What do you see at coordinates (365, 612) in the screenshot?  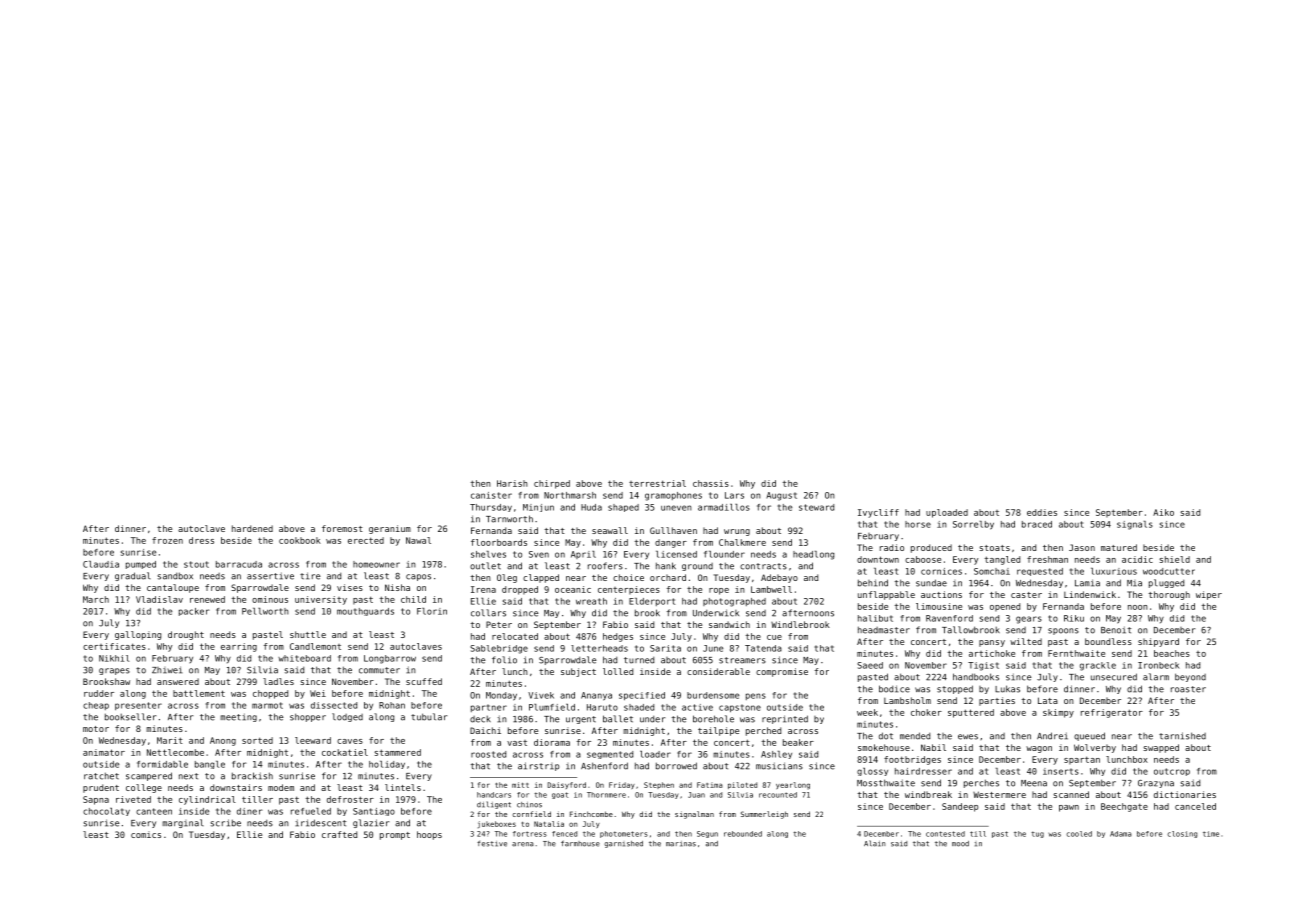 I see `mouthguards` at bounding box center [365, 612].
